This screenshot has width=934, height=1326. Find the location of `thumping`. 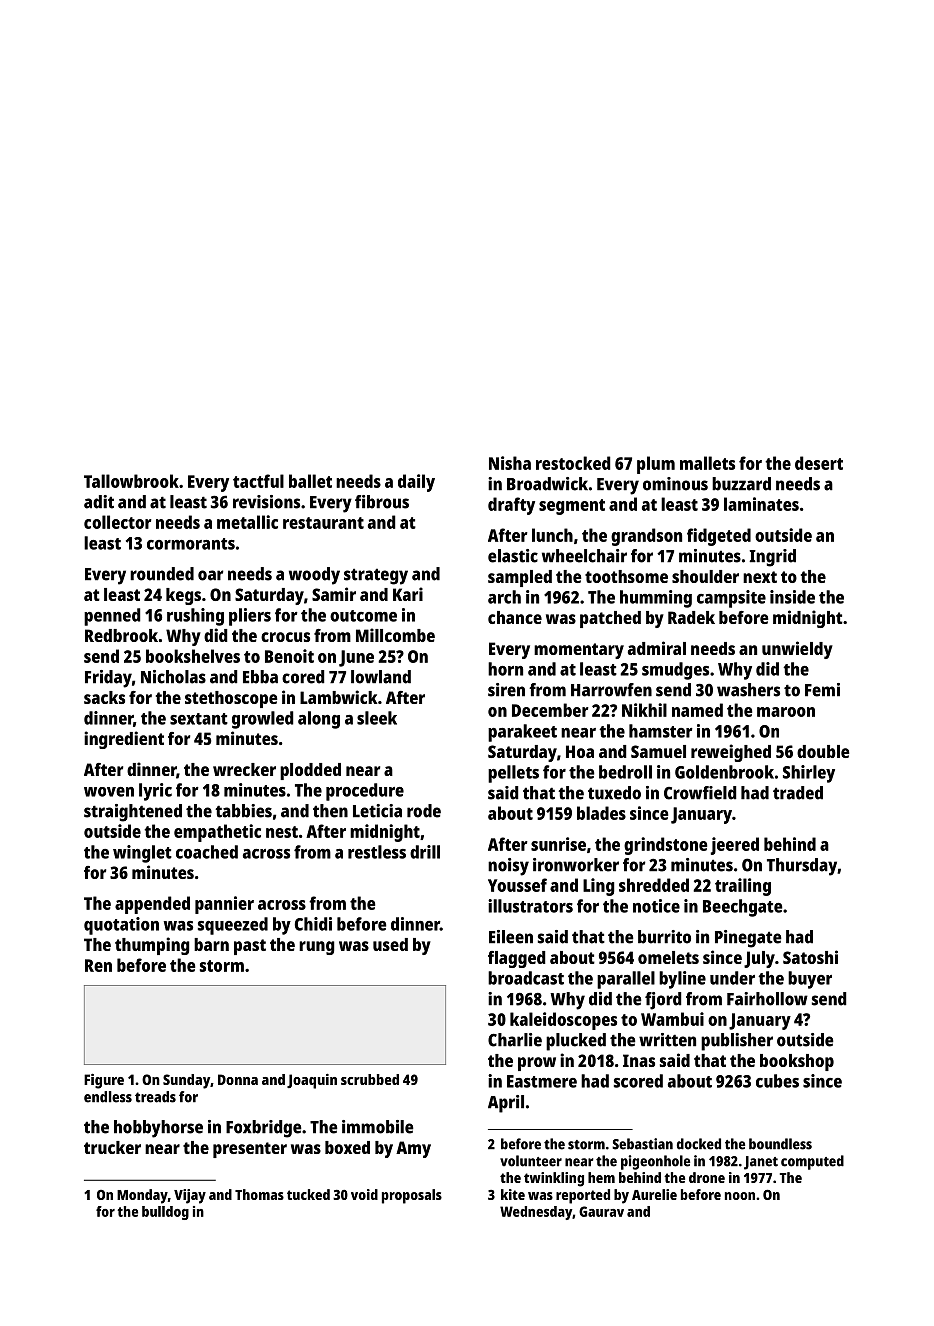

thumping is located at coordinates (152, 946).
